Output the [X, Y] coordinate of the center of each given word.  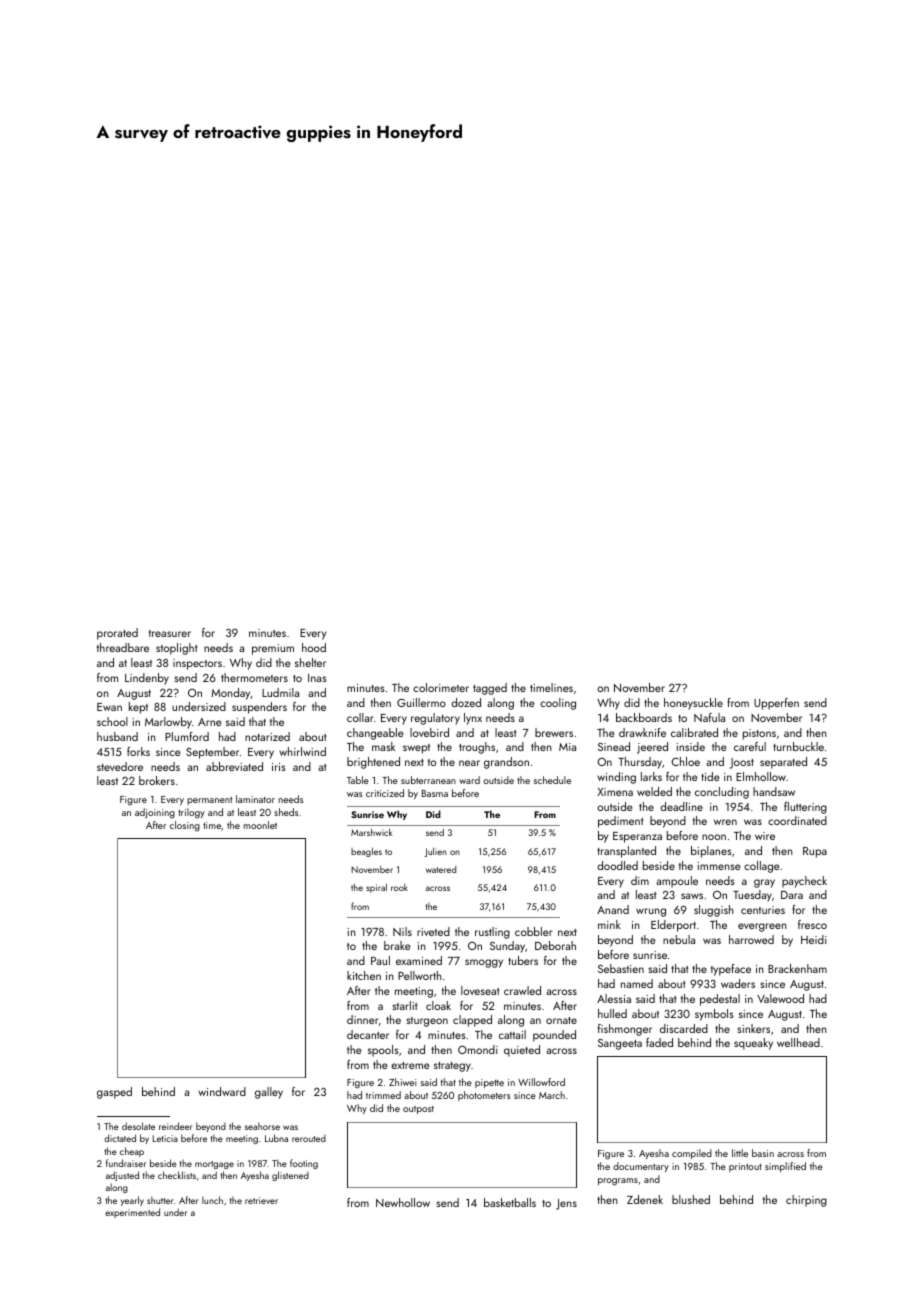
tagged [490, 689]
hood [314, 647]
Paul [380, 960]
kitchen [364, 975]
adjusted [122, 1176]
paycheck [804, 882]
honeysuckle [693, 704]
